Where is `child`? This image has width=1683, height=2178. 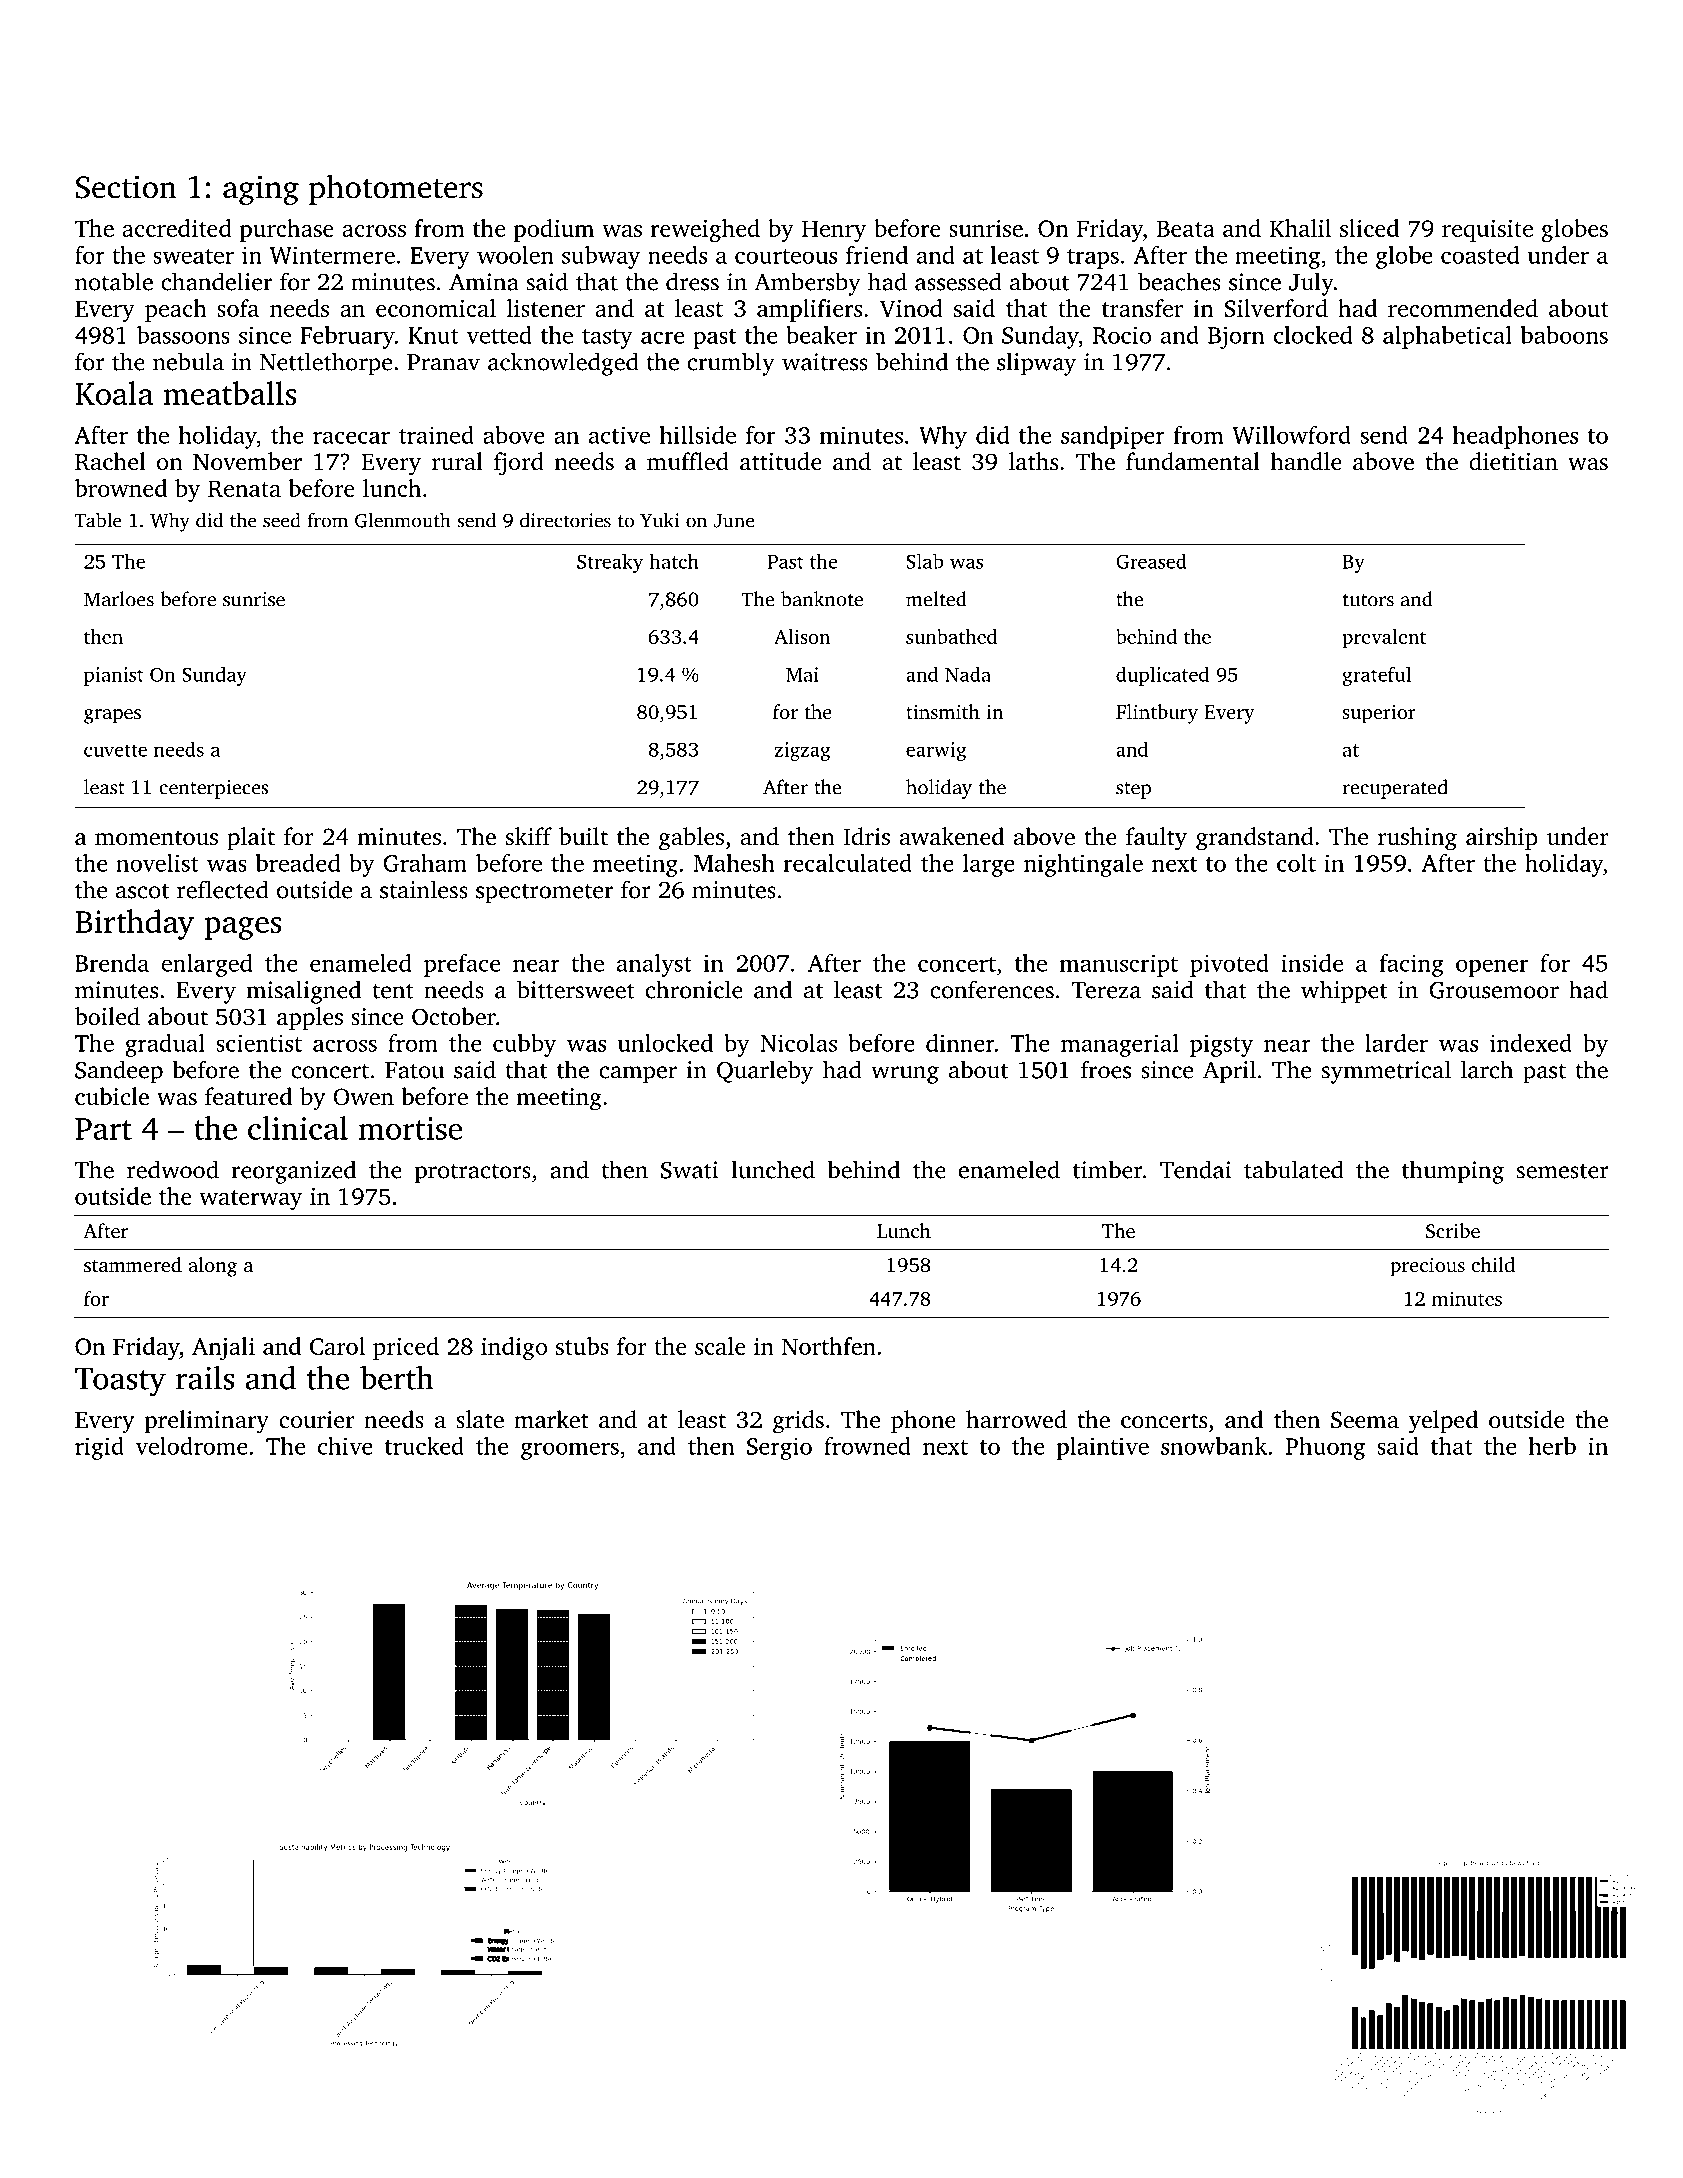 child is located at coordinates (1493, 1264).
